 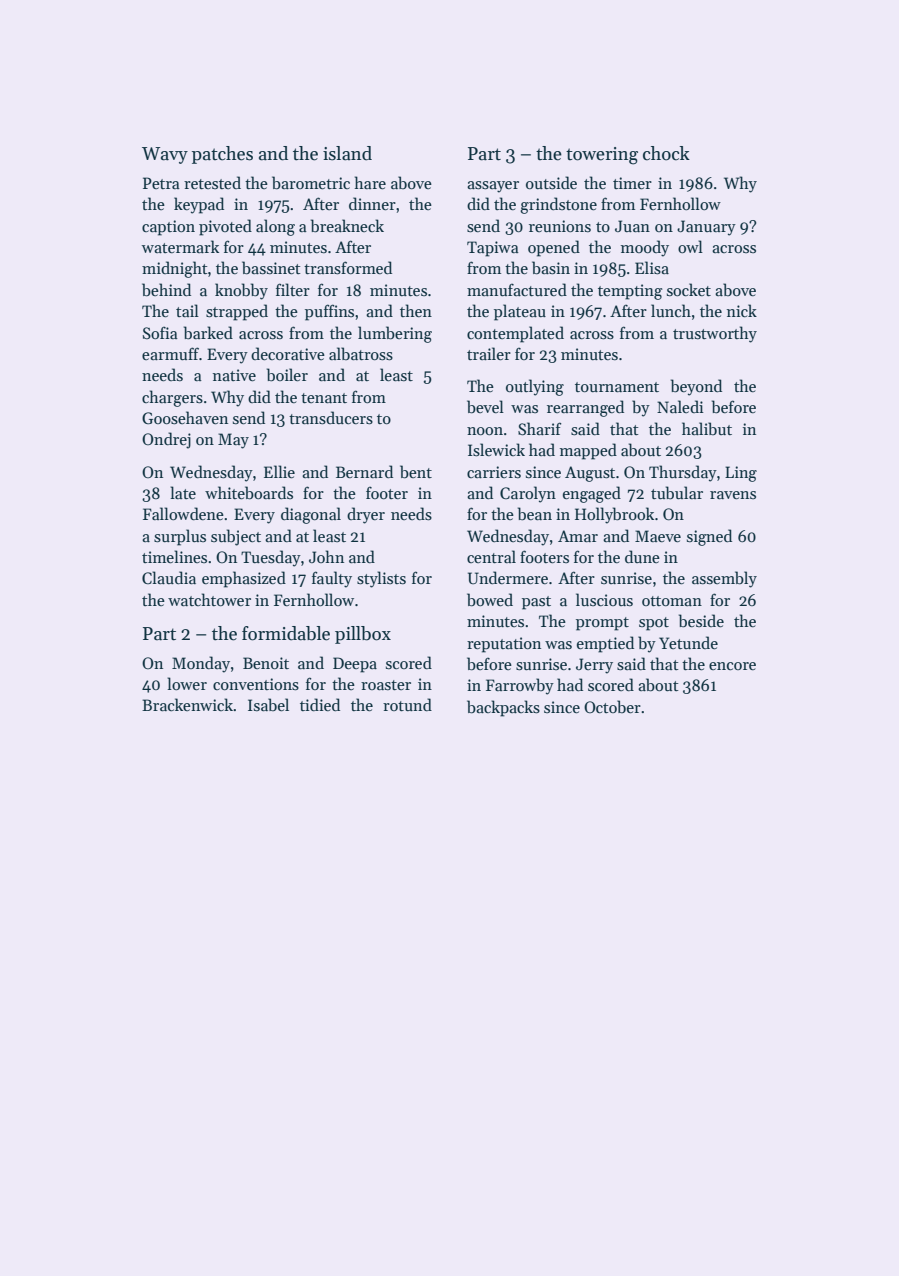 What do you see at coordinates (504, 645) in the screenshot?
I see `reputation` at bounding box center [504, 645].
